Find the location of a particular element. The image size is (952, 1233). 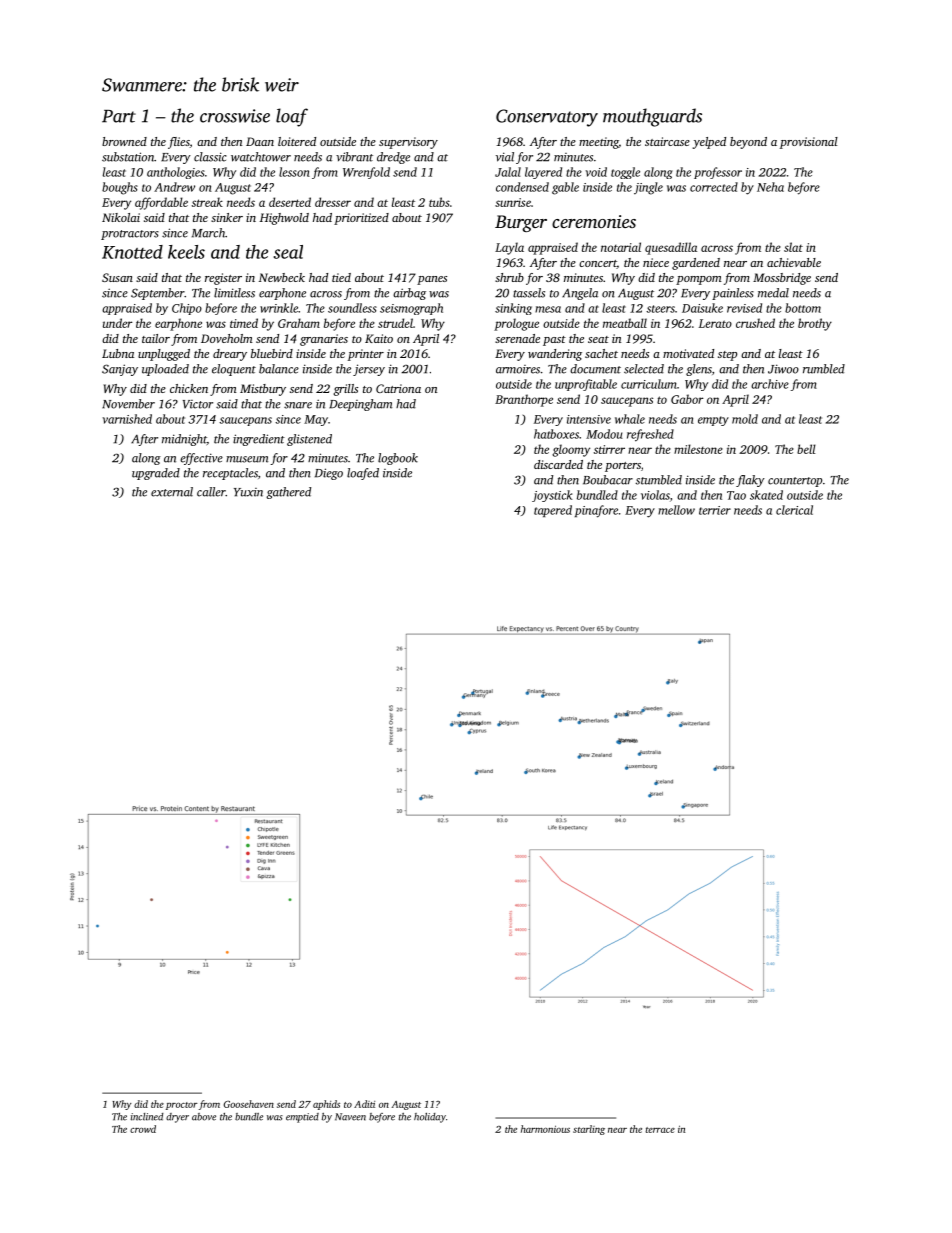

Angela is located at coordinates (580, 294).
